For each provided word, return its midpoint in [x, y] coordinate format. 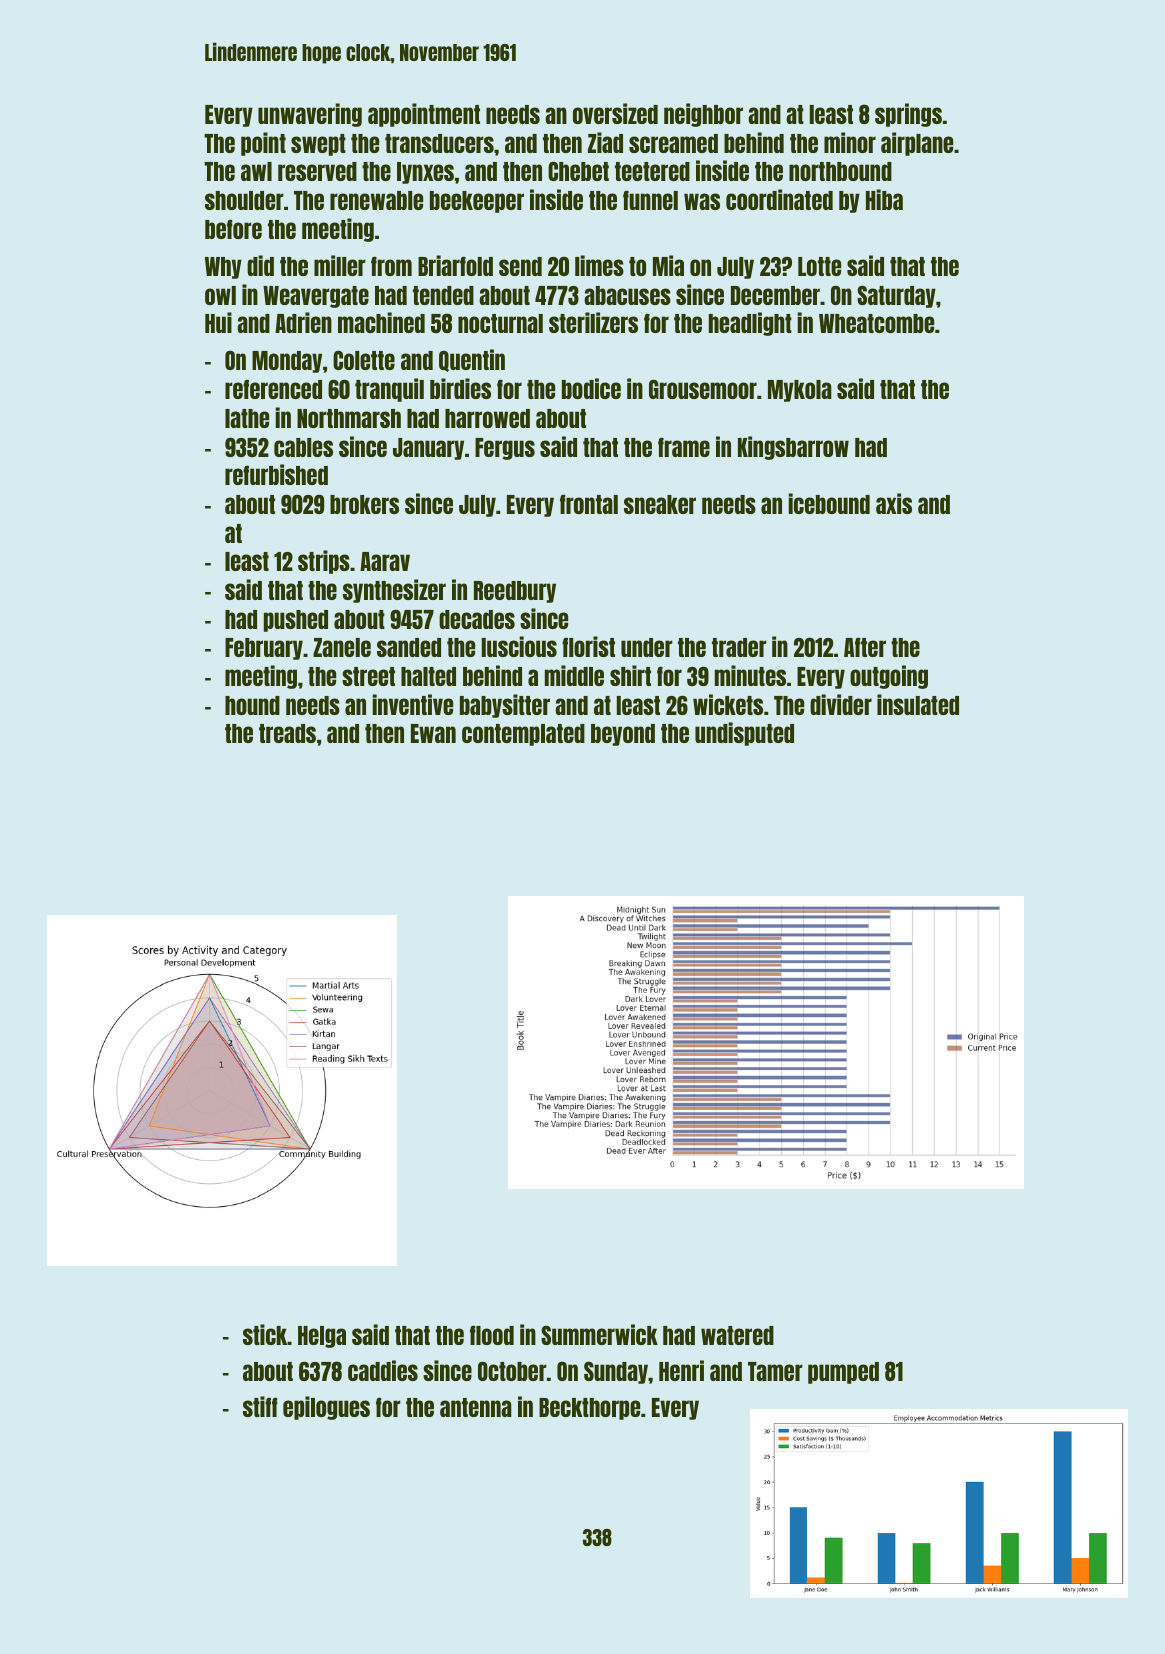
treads [287, 733]
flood [492, 1335]
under [647, 647]
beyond [623, 735]
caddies [383, 1370]
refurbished [276, 474]
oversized [615, 113]
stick [265, 1334]
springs [908, 115]
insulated [918, 704]
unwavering [310, 115]
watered [737, 1335]
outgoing [889, 677]
